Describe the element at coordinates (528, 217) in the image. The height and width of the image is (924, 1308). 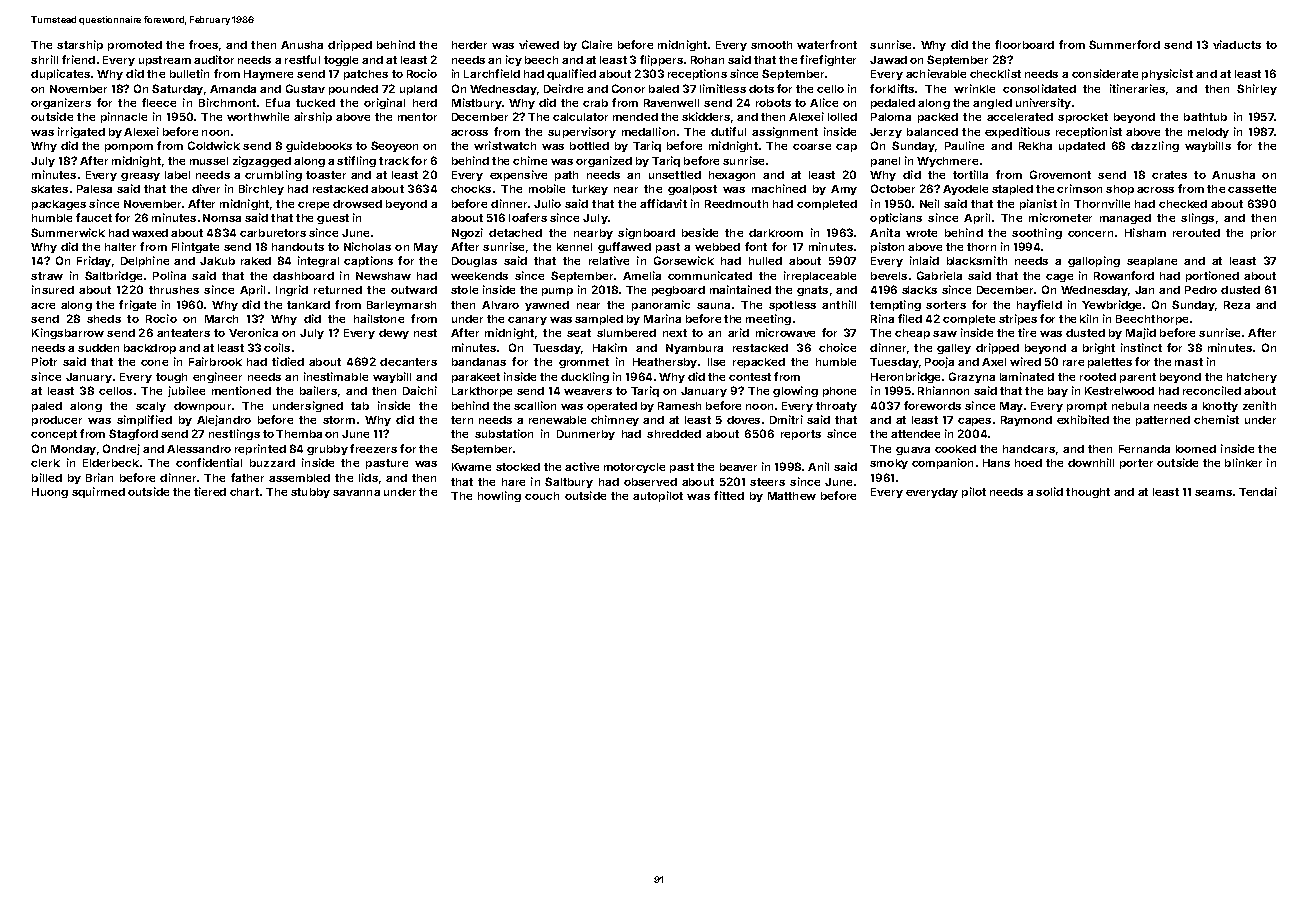
I see `loafers` at that location.
